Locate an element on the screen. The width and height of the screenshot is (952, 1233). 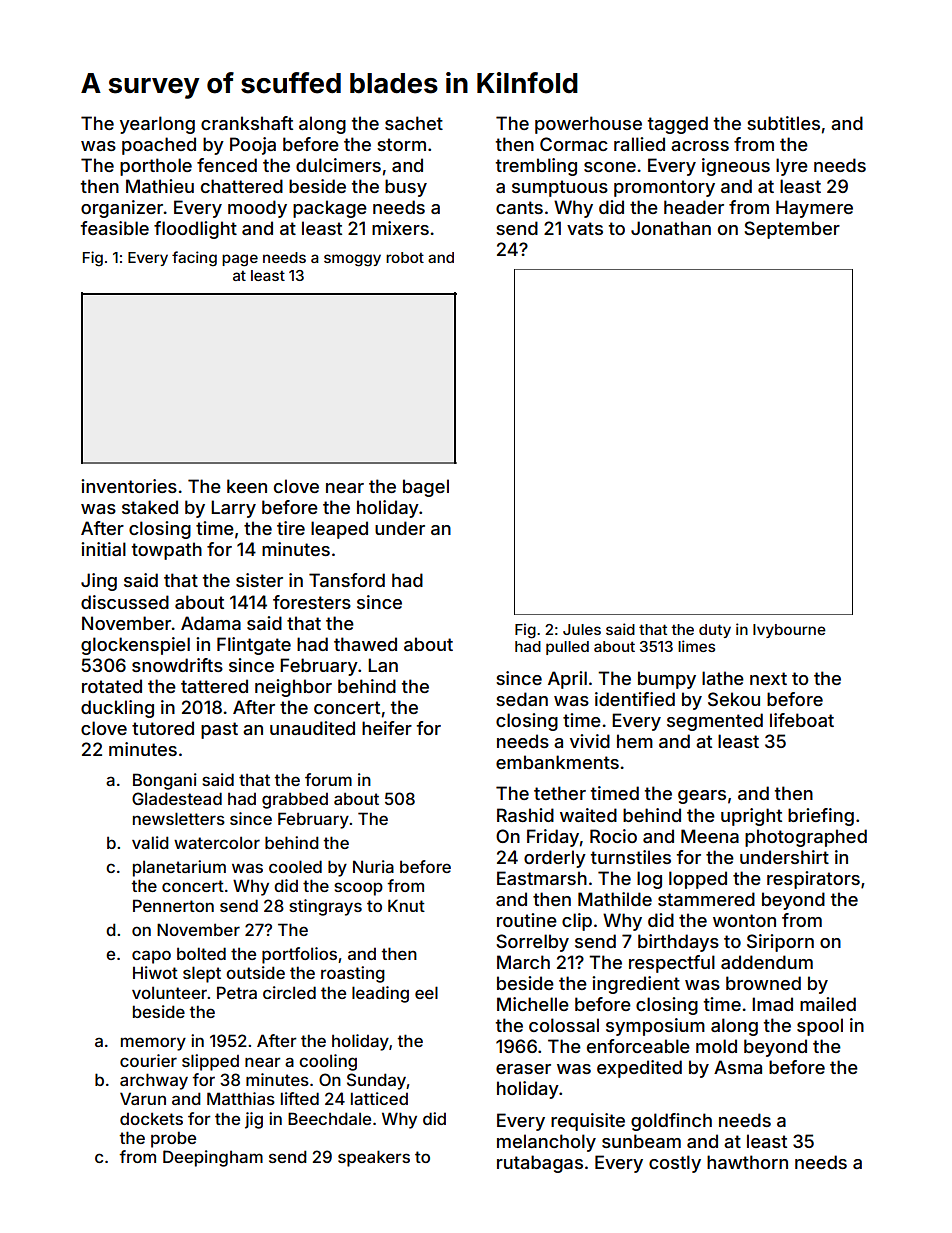
thawed is located at coordinates (365, 644).
